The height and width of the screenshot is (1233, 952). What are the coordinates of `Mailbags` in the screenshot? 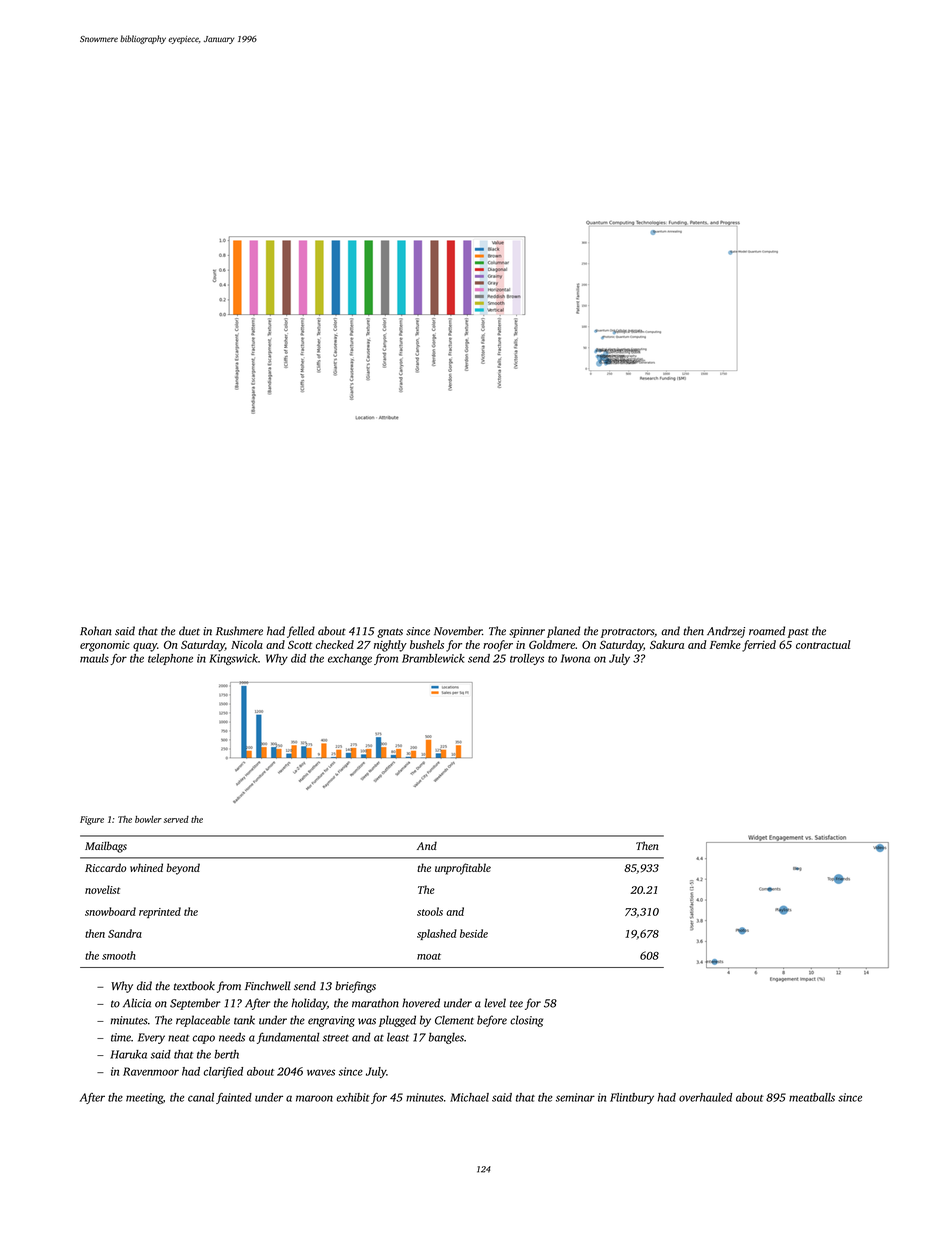 It's located at (106, 847).
